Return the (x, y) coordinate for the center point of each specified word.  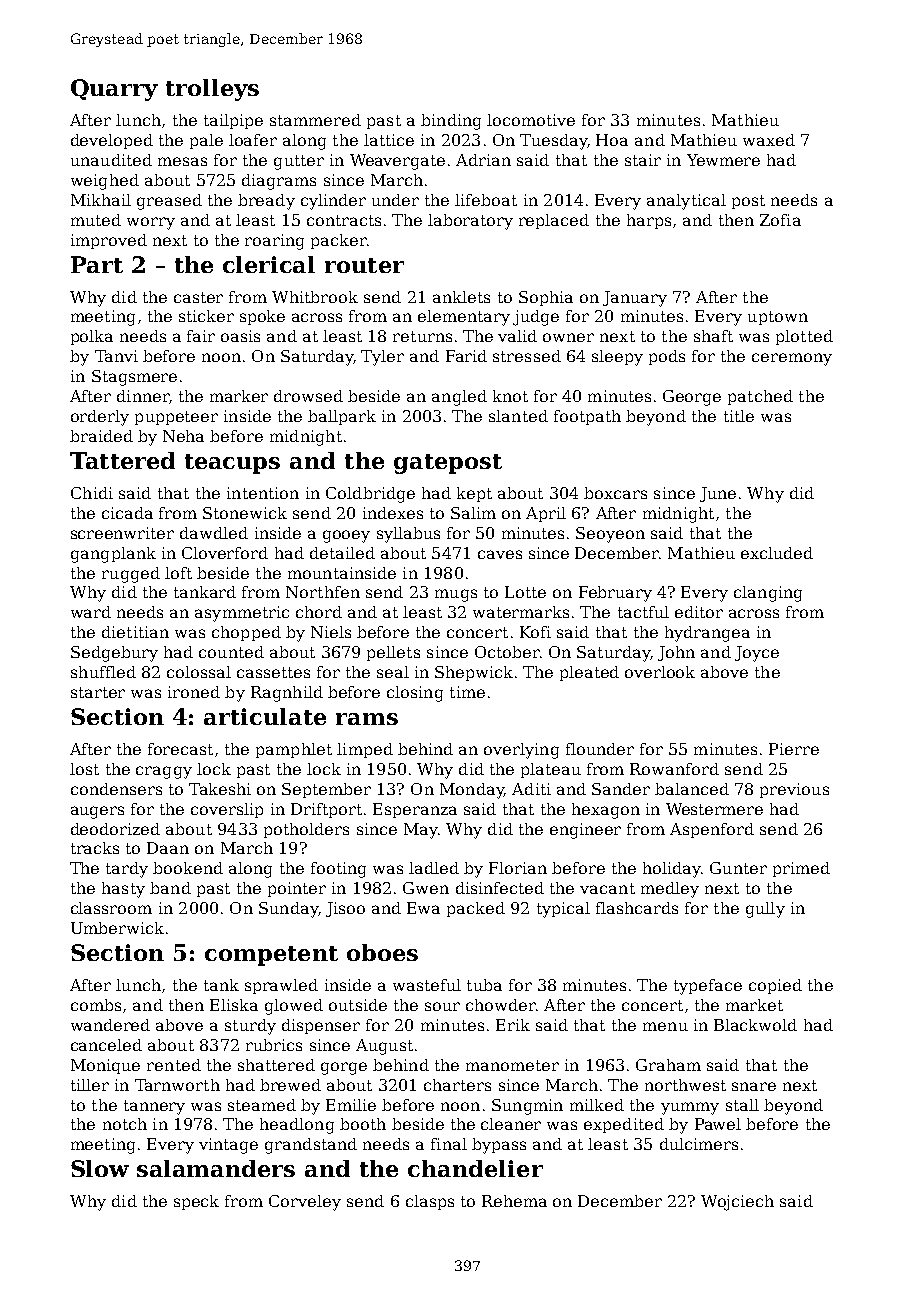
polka (92, 337)
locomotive (531, 120)
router (364, 265)
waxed (769, 140)
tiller (90, 1085)
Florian (518, 868)
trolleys (212, 90)
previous (794, 790)
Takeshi (220, 789)
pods (667, 357)
